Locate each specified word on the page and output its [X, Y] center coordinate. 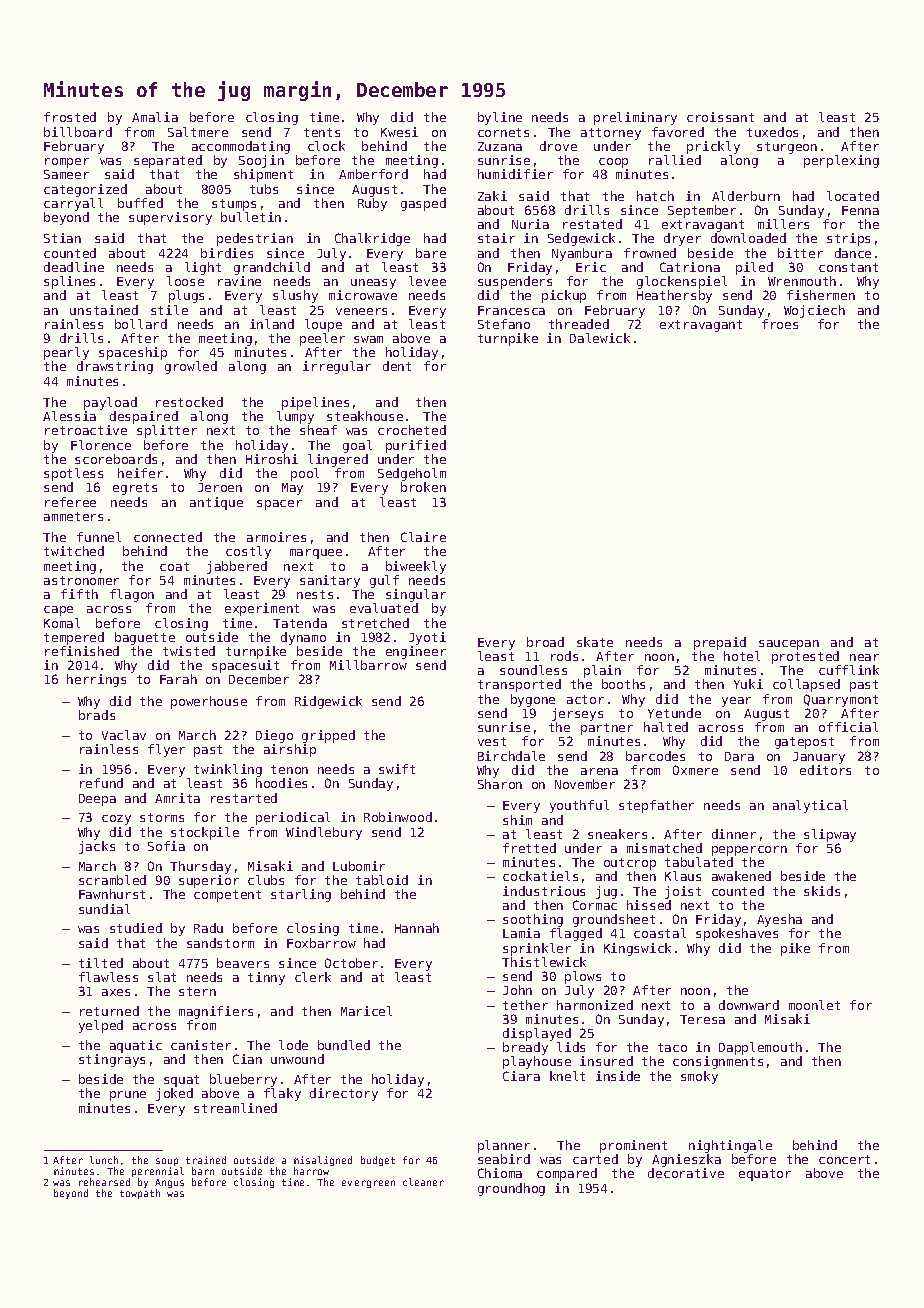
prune [128, 1096]
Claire [423, 537]
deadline [74, 267]
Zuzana [500, 146]
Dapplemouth [760, 1048]
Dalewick [600, 338]
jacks [97, 847]
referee [70, 502]
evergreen [368, 1184]
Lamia [521, 933]
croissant [720, 117]
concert [844, 1159]
